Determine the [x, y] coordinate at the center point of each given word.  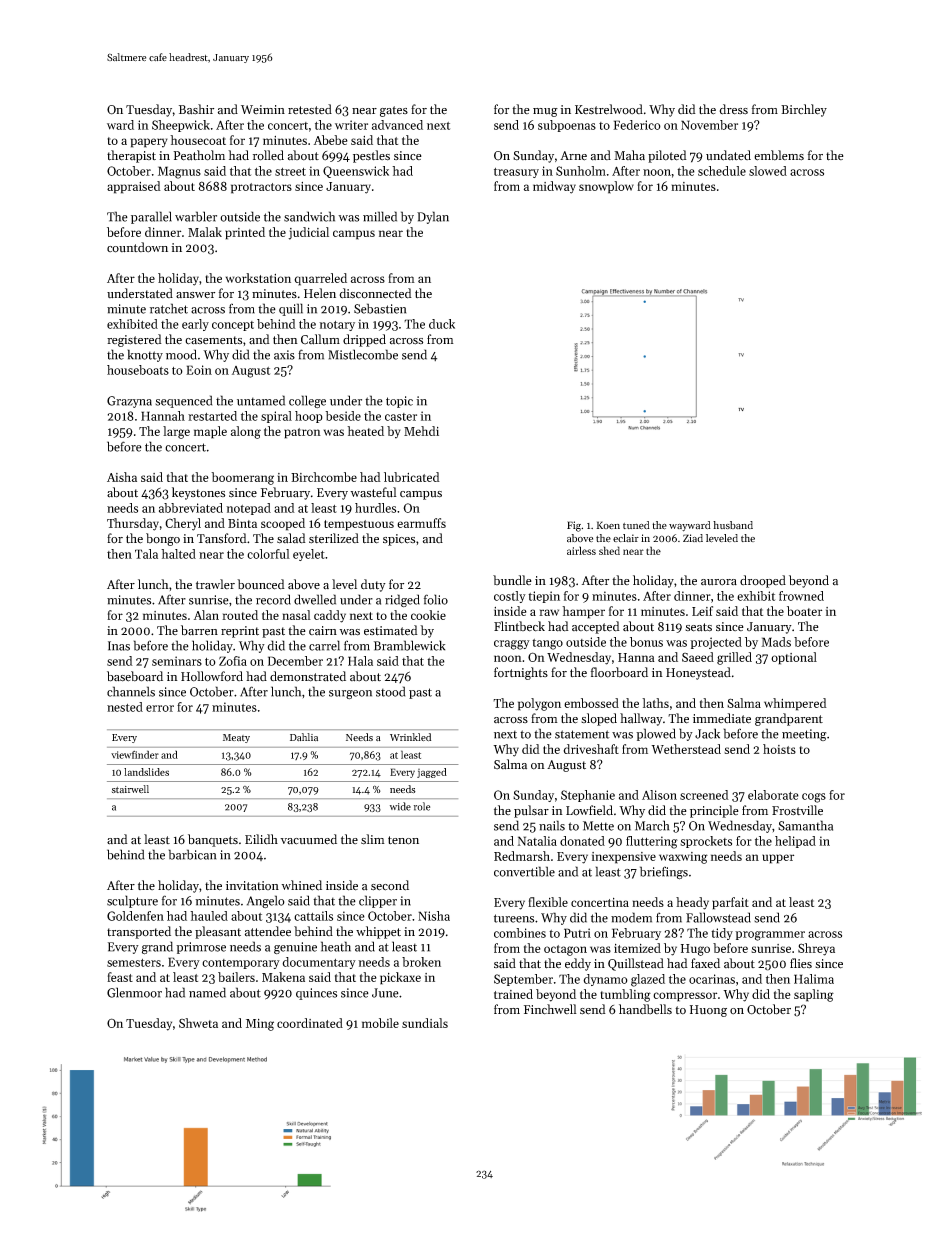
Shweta [198, 1023]
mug [545, 112]
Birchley [804, 110]
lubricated [412, 477]
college [307, 401]
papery [149, 143]
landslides [146, 772]
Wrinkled [410, 737]
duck [442, 324]
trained [513, 994]
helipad [795, 842]
